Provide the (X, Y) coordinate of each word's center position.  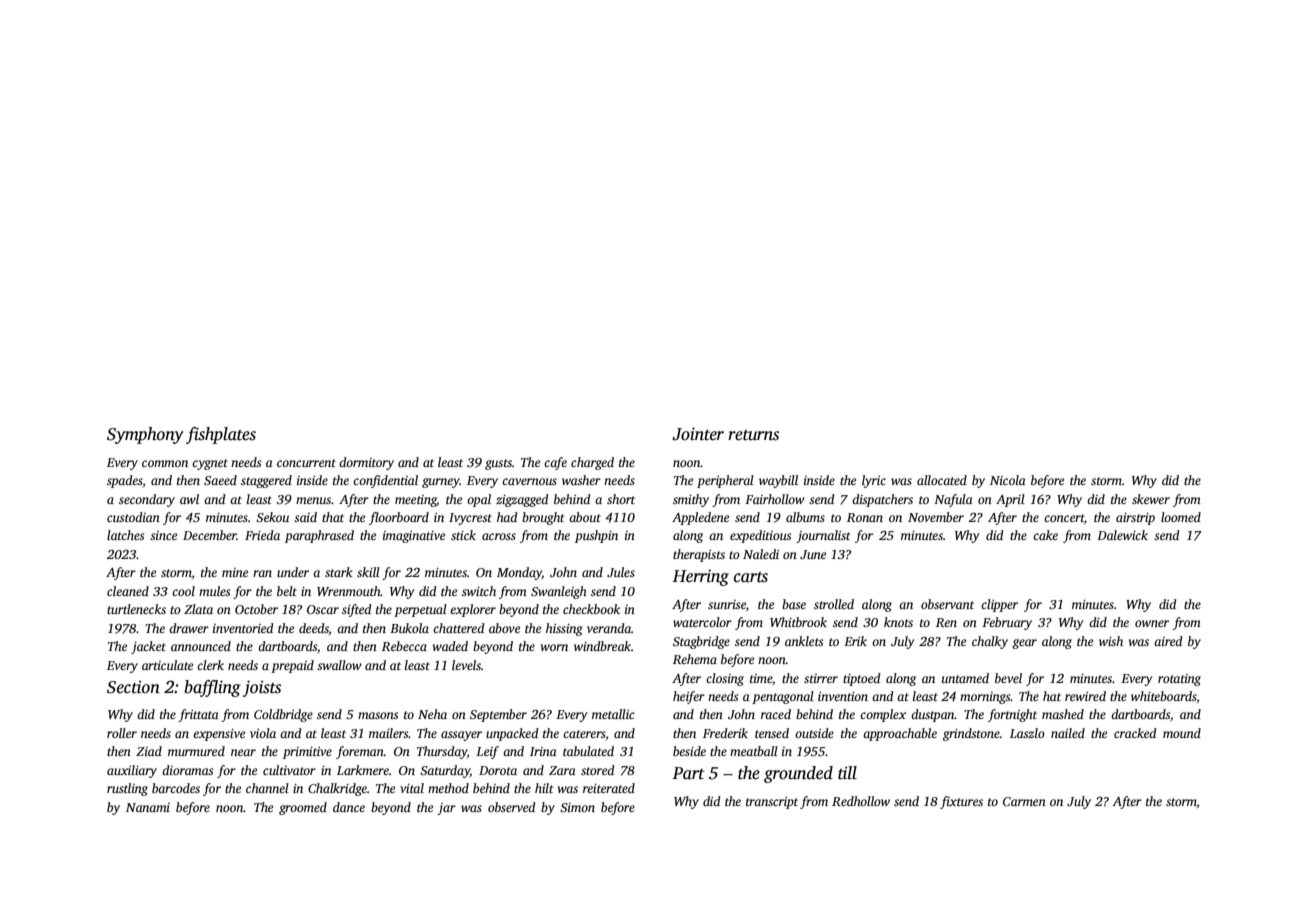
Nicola (1008, 480)
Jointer (698, 434)
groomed (303, 808)
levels (466, 665)
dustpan (933, 715)
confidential (385, 481)
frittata (198, 715)
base (794, 604)
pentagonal (783, 697)
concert (1064, 518)
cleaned (128, 591)
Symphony (145, 435)
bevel (1008, 678)
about (585, 517)
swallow (339, 665)
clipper (999, 605)
